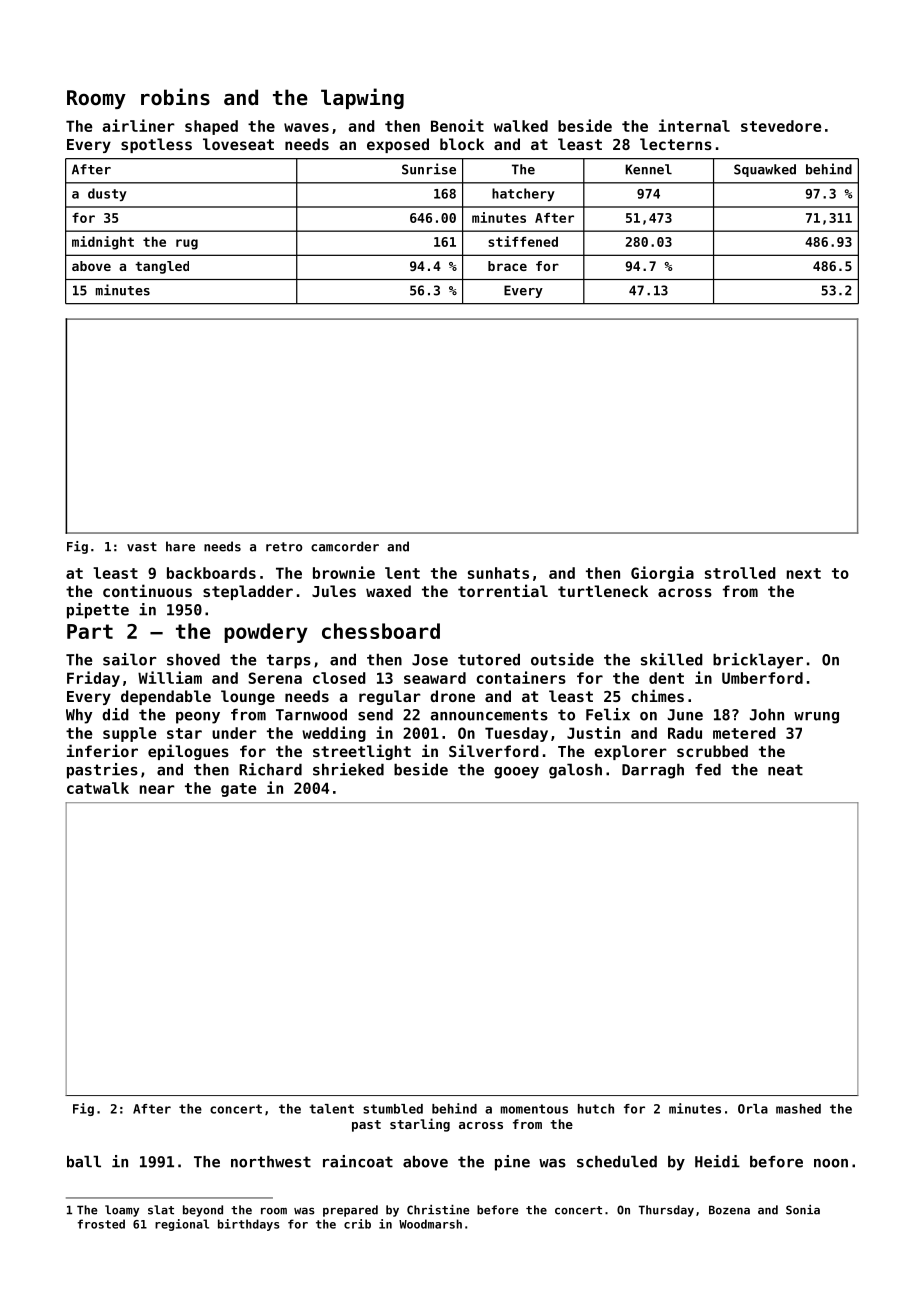  Describe the element at coordinates (521, 126) in the screenshot. I see `walked` at that location.
